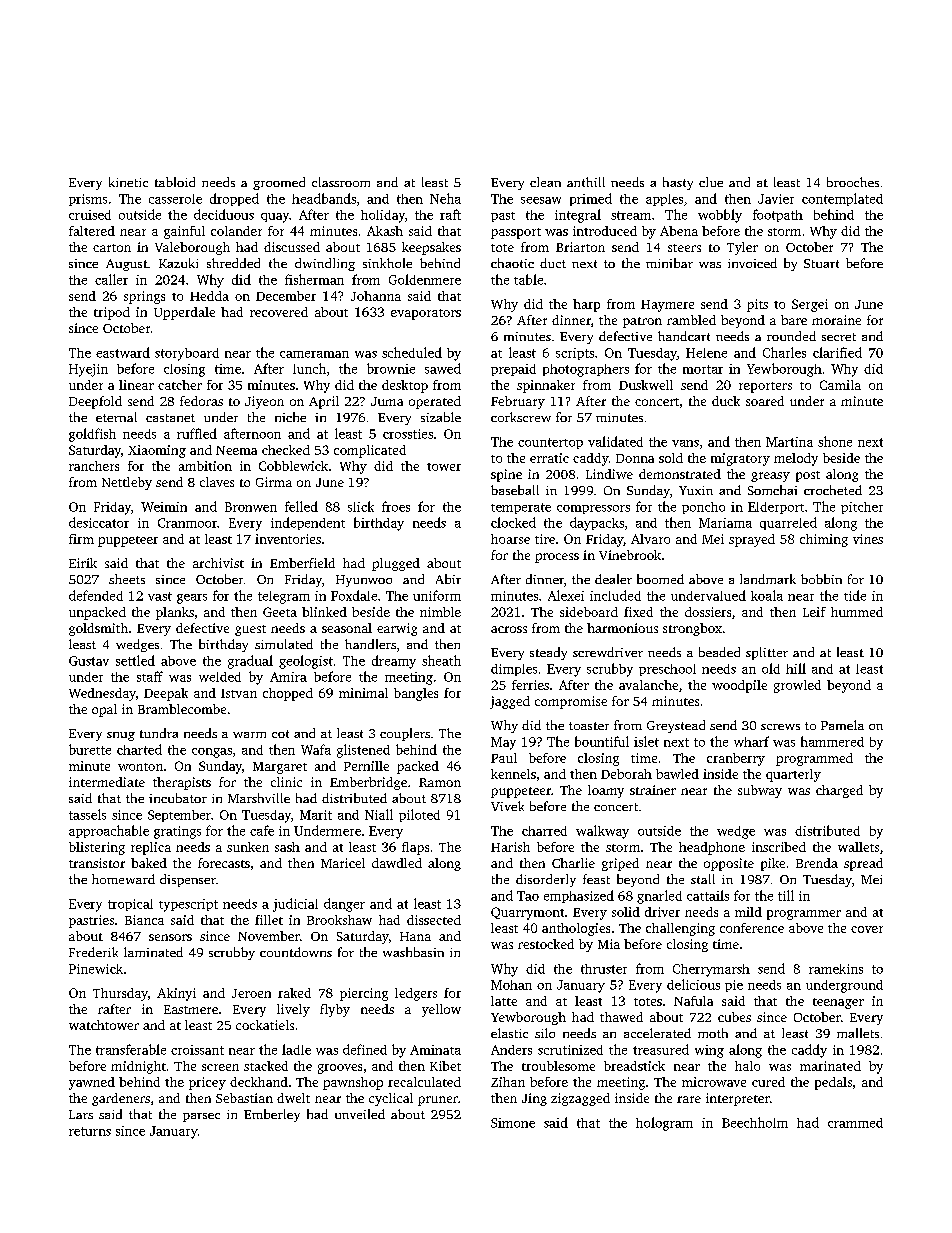 The height and width of the image is (1233, 952). Describe the element at coordinates (112, 313) in the image. I see `tripod` at that location.
